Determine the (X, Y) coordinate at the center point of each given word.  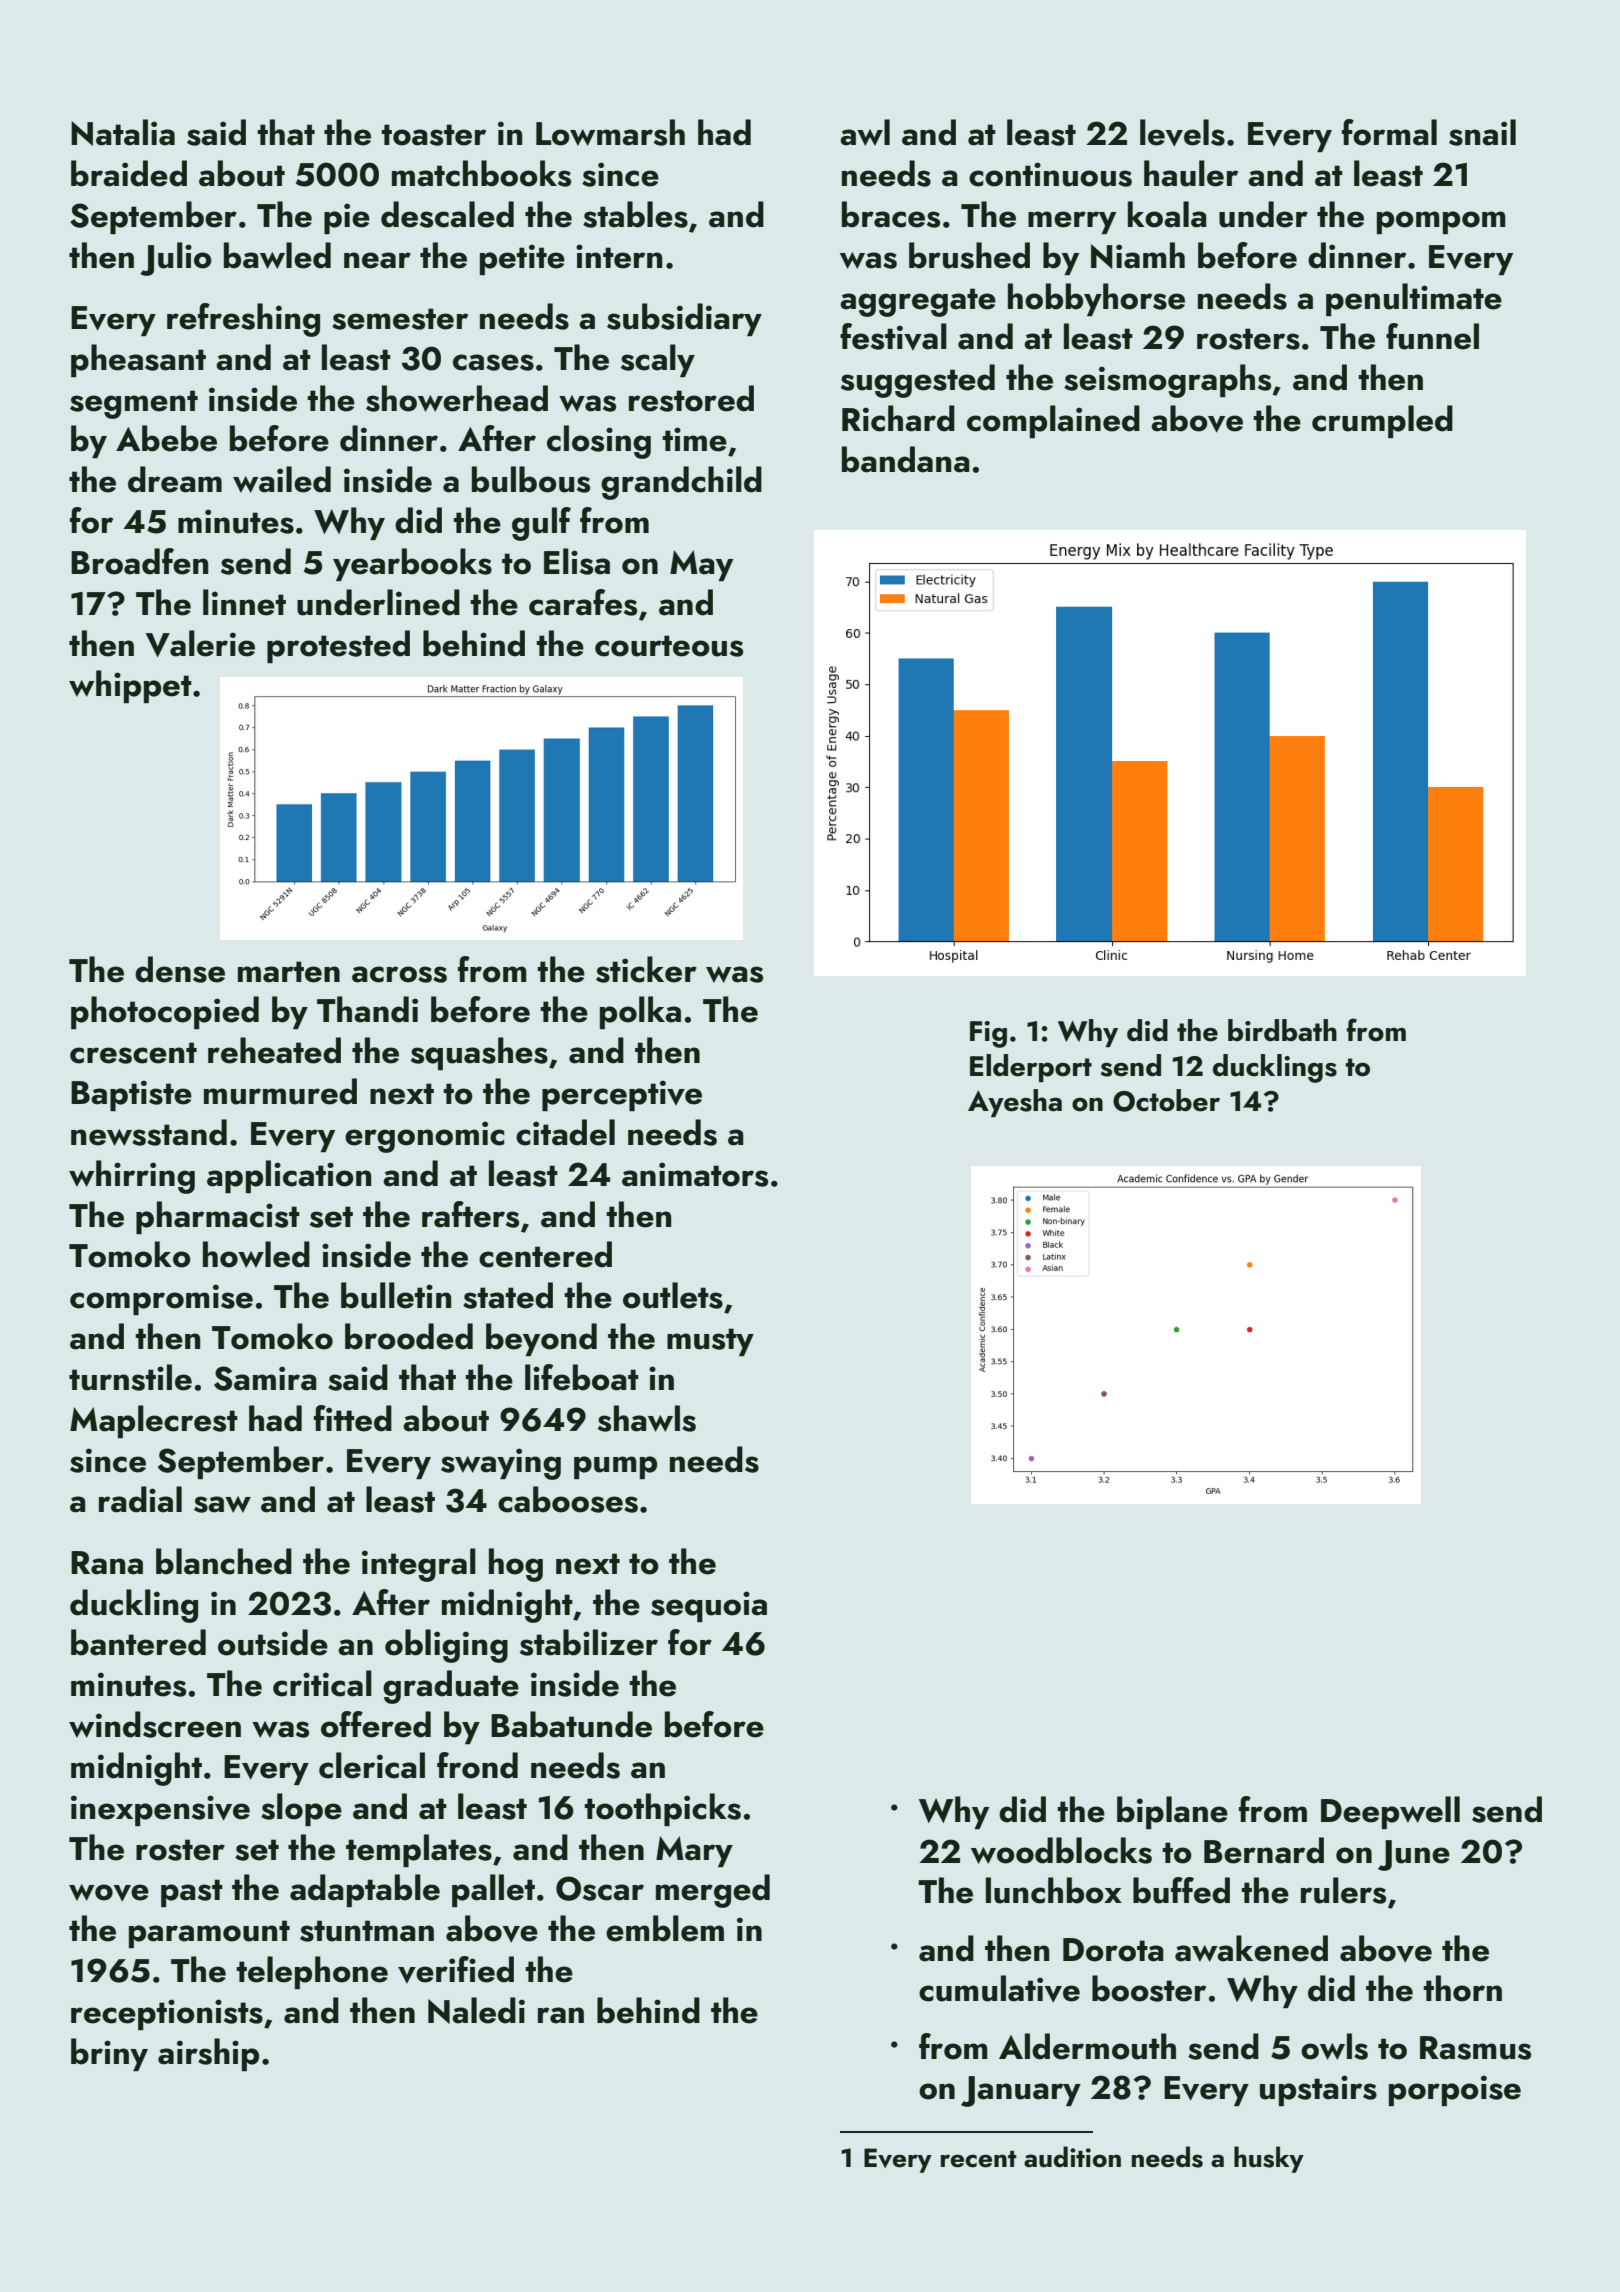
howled (256, 1254)
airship (208, 2054)
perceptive (622, 1095)
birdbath (1282, 1030)
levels (1182, 133)
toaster (433, 135)
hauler (1191, 173)
